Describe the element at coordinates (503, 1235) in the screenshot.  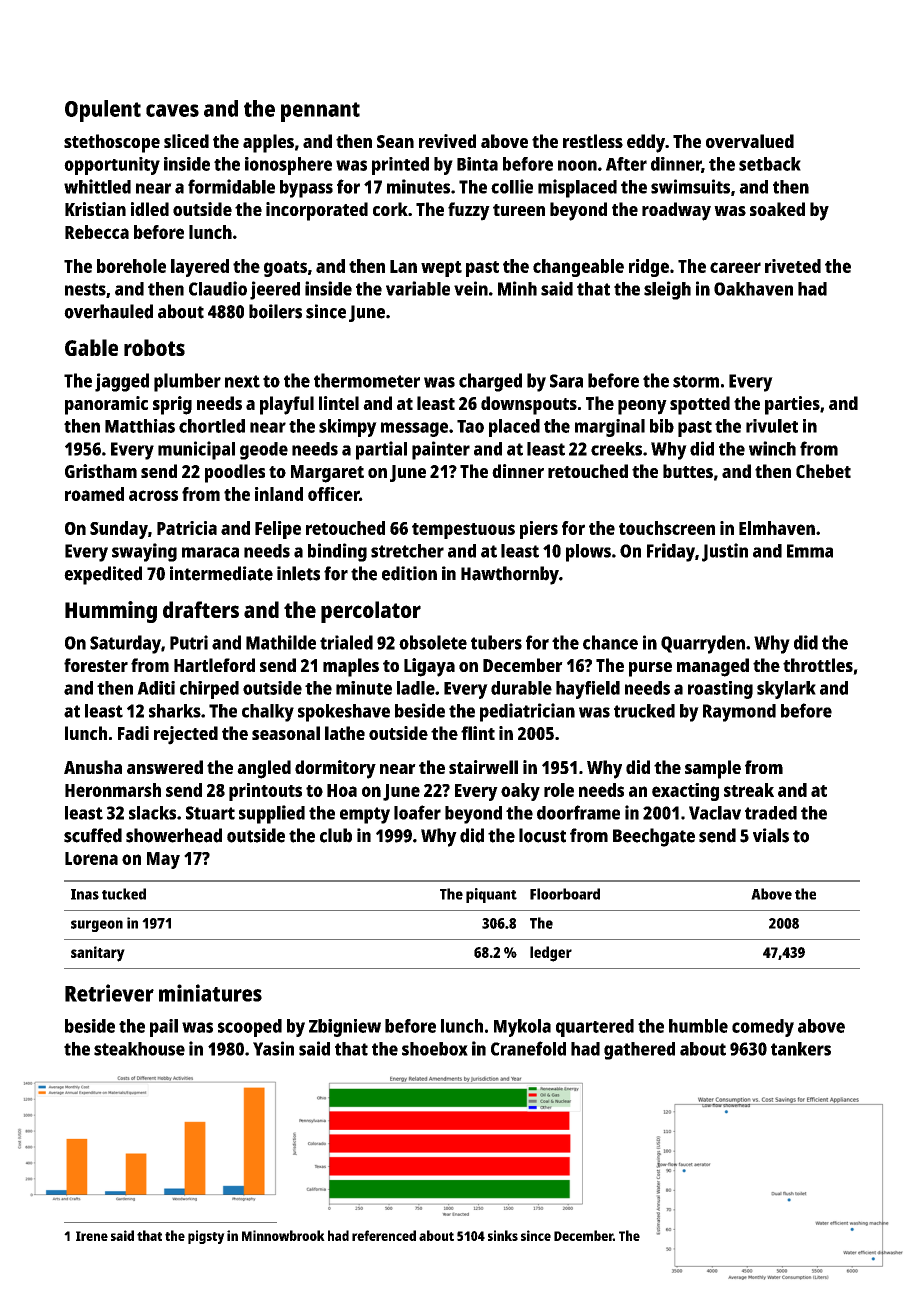
I see `sinks` at that location.
